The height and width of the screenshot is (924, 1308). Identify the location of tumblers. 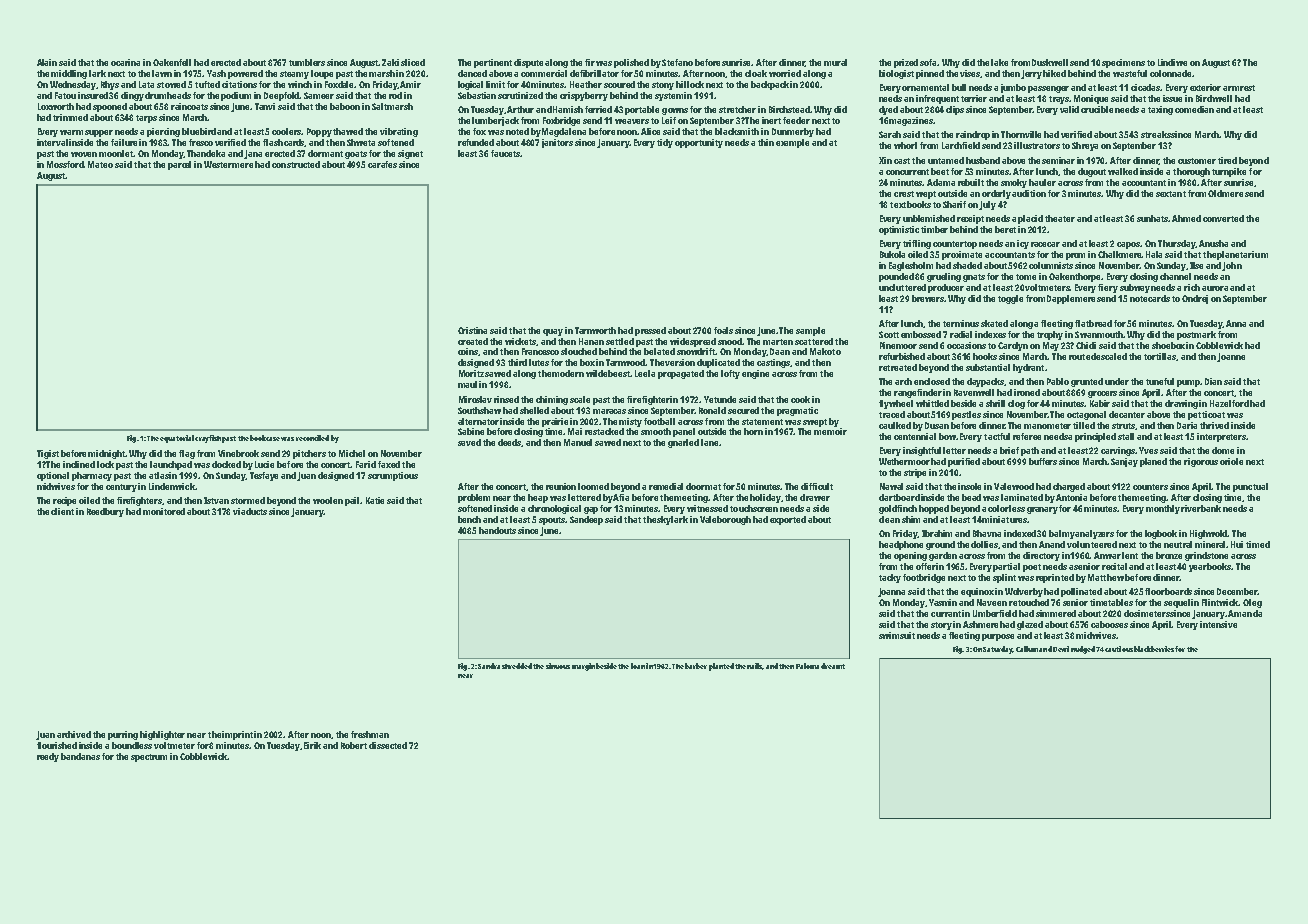
(307, 62).
